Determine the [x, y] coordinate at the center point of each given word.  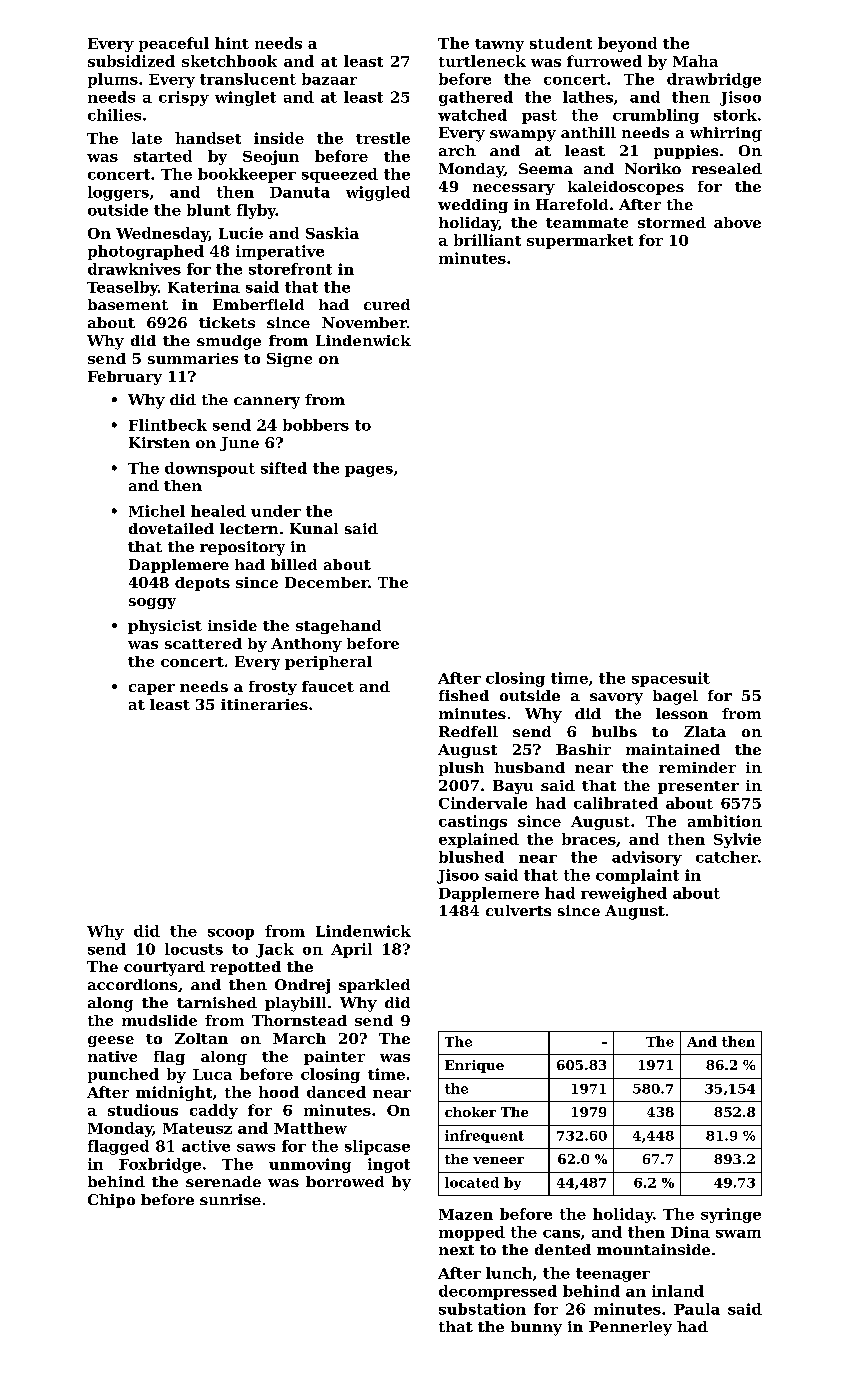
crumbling [656, 116]
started [163, 156]
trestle [383, 138]
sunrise [230, 1199]
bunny [536, 1328]
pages [369, 471]
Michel [157, 511]
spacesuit [671, 679]
